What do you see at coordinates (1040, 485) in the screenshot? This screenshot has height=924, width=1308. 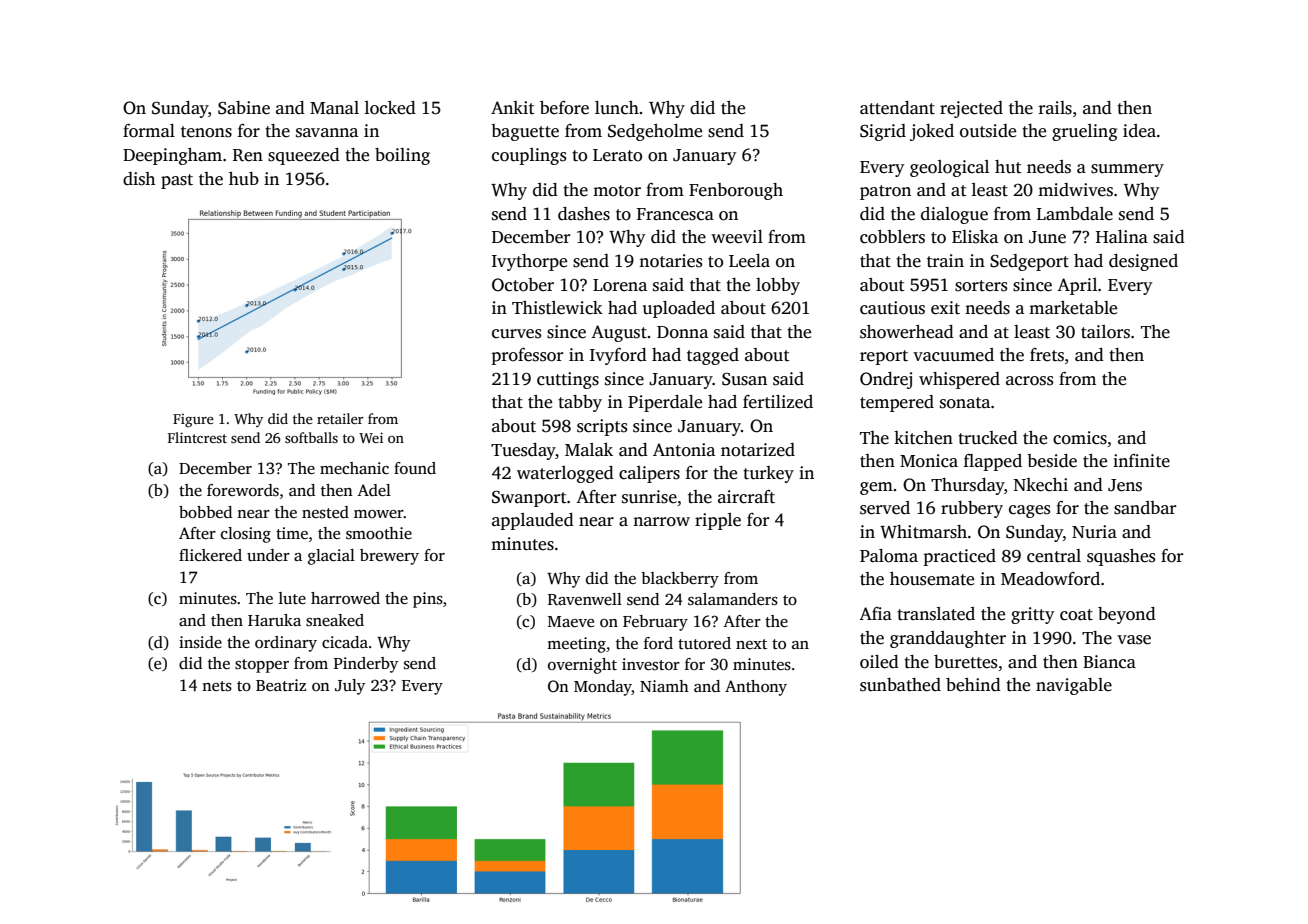 I see `Nkechi` at bounding box center [1040, 485].
